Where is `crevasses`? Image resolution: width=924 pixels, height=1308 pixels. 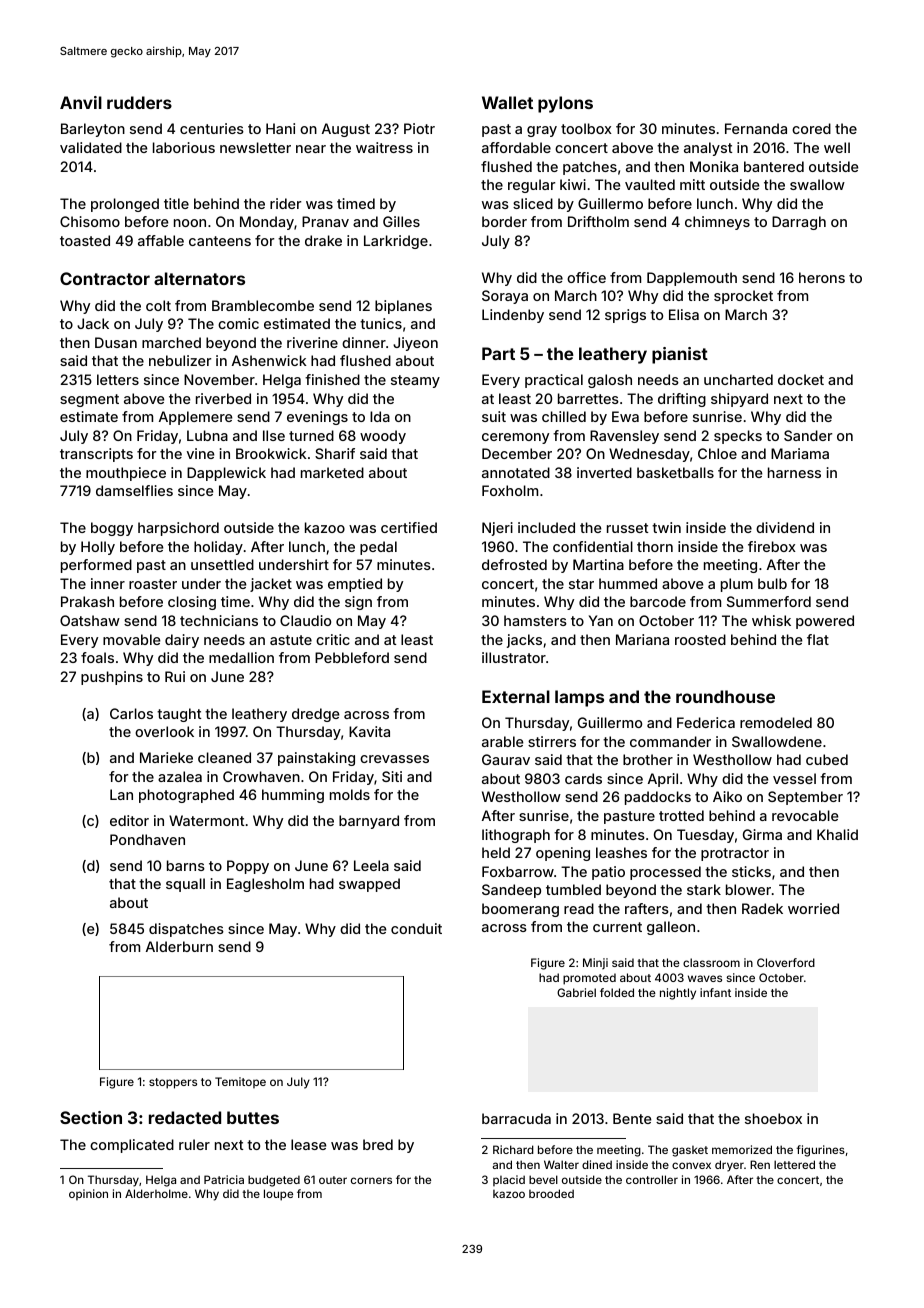 crevasses is located at coordinates (394, 759).
